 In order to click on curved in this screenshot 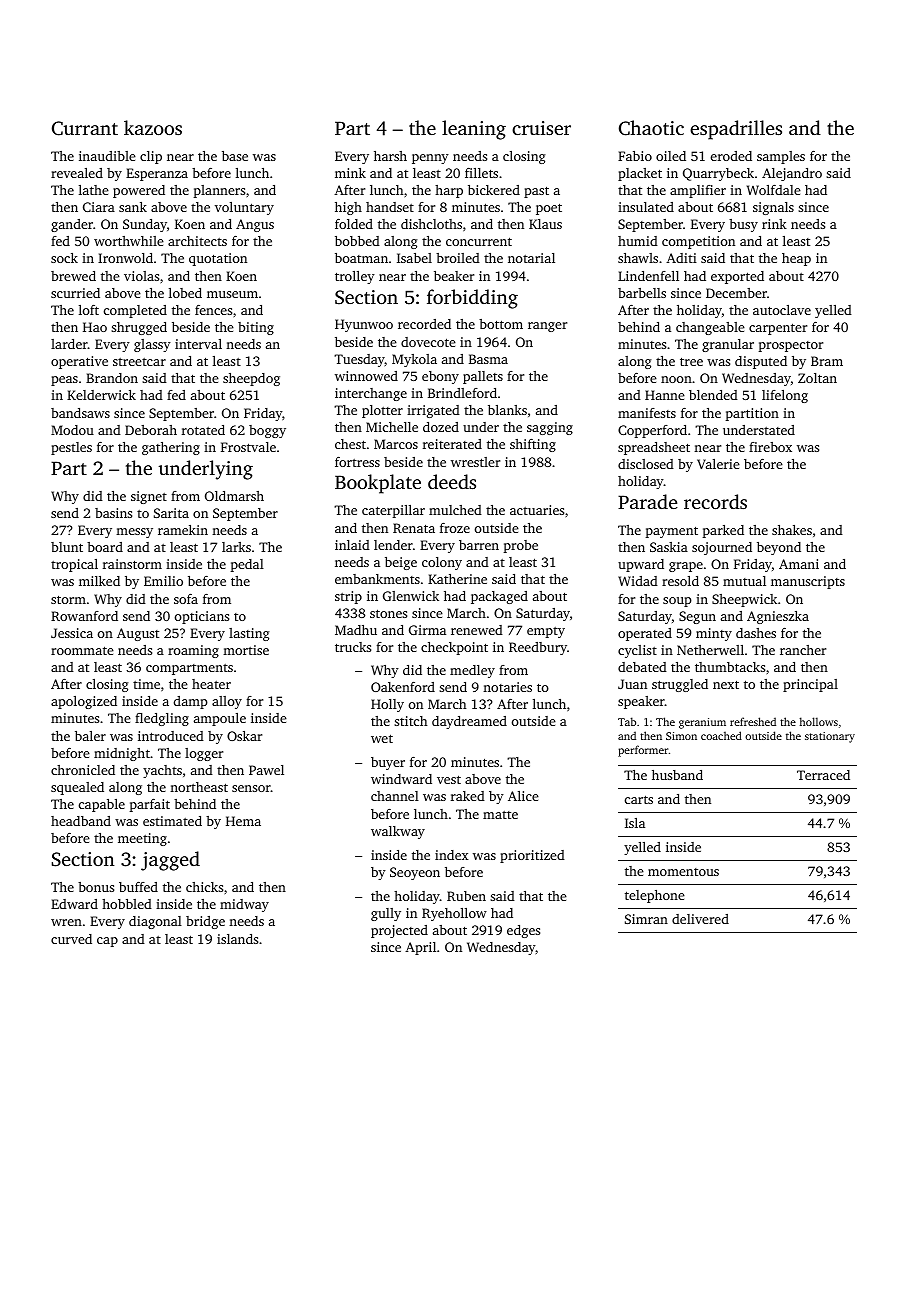, I will do `click(71, 939)`.
